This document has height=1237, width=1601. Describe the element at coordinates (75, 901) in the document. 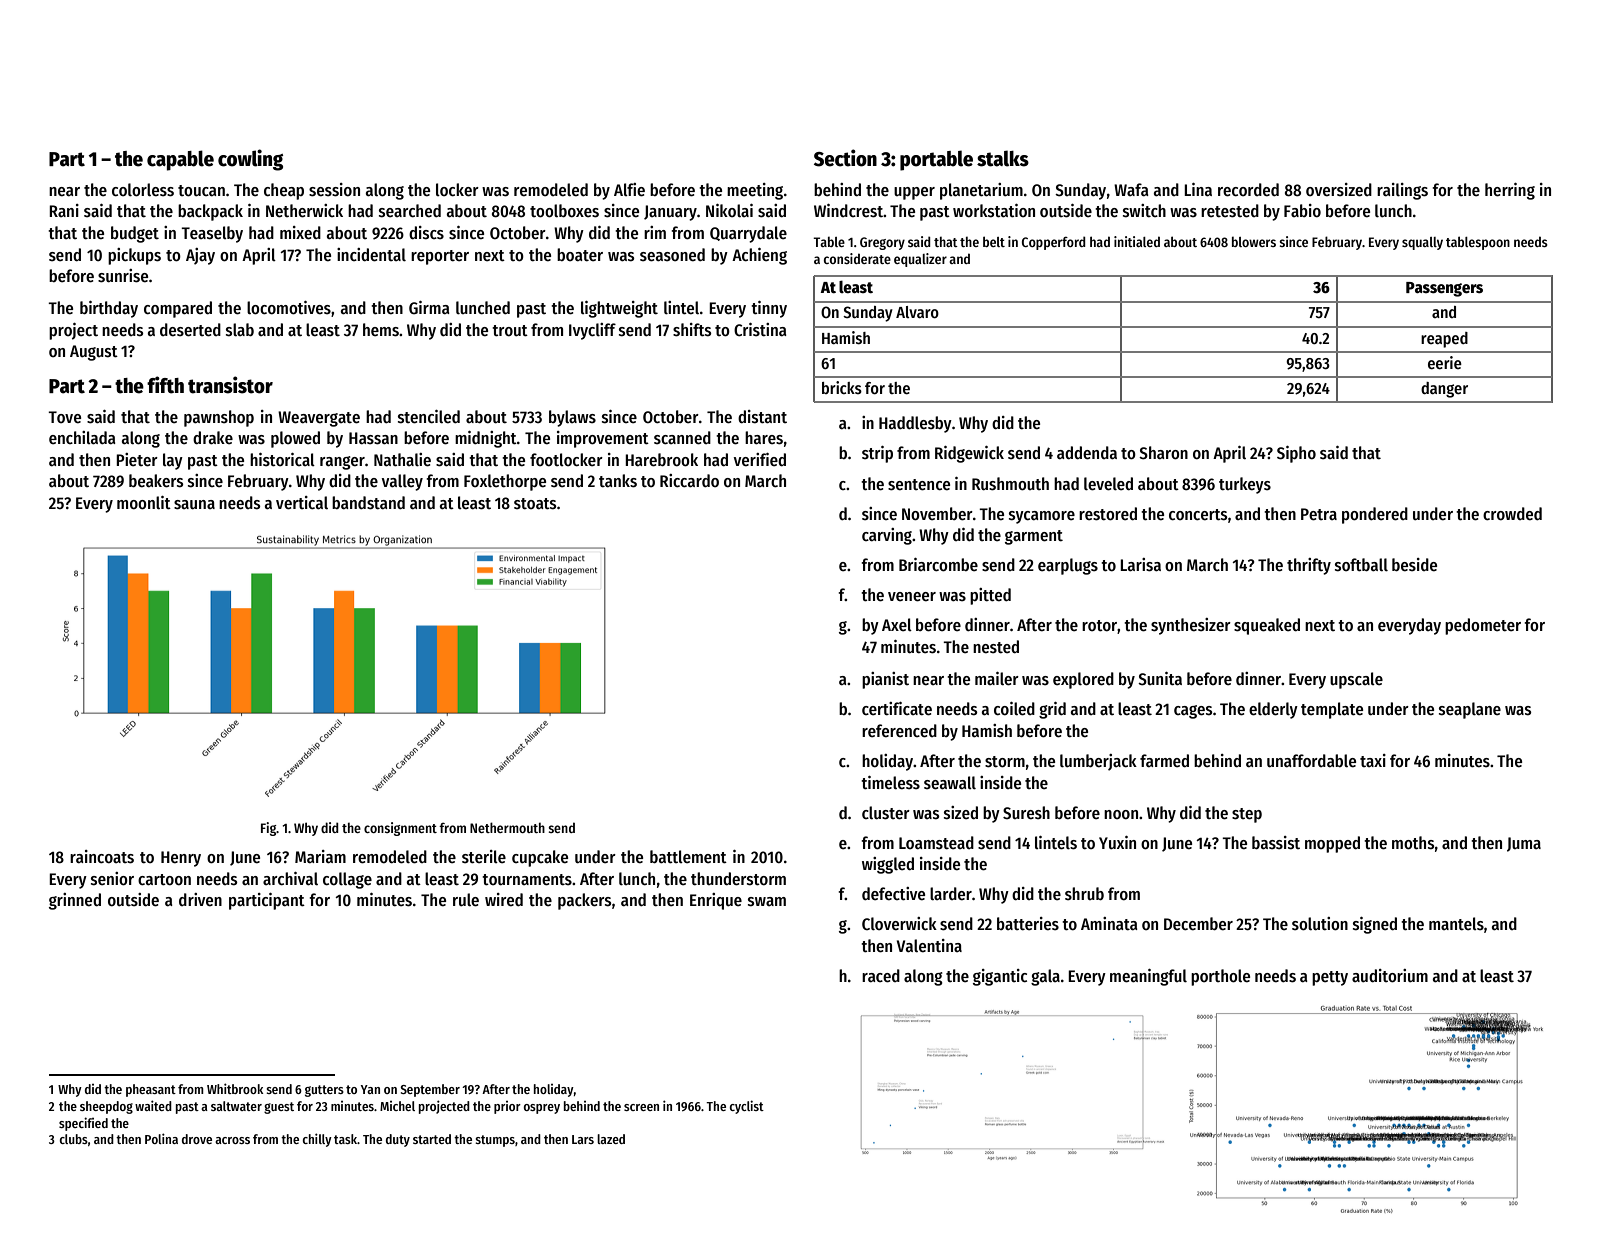

I see `grinned` at that location.
